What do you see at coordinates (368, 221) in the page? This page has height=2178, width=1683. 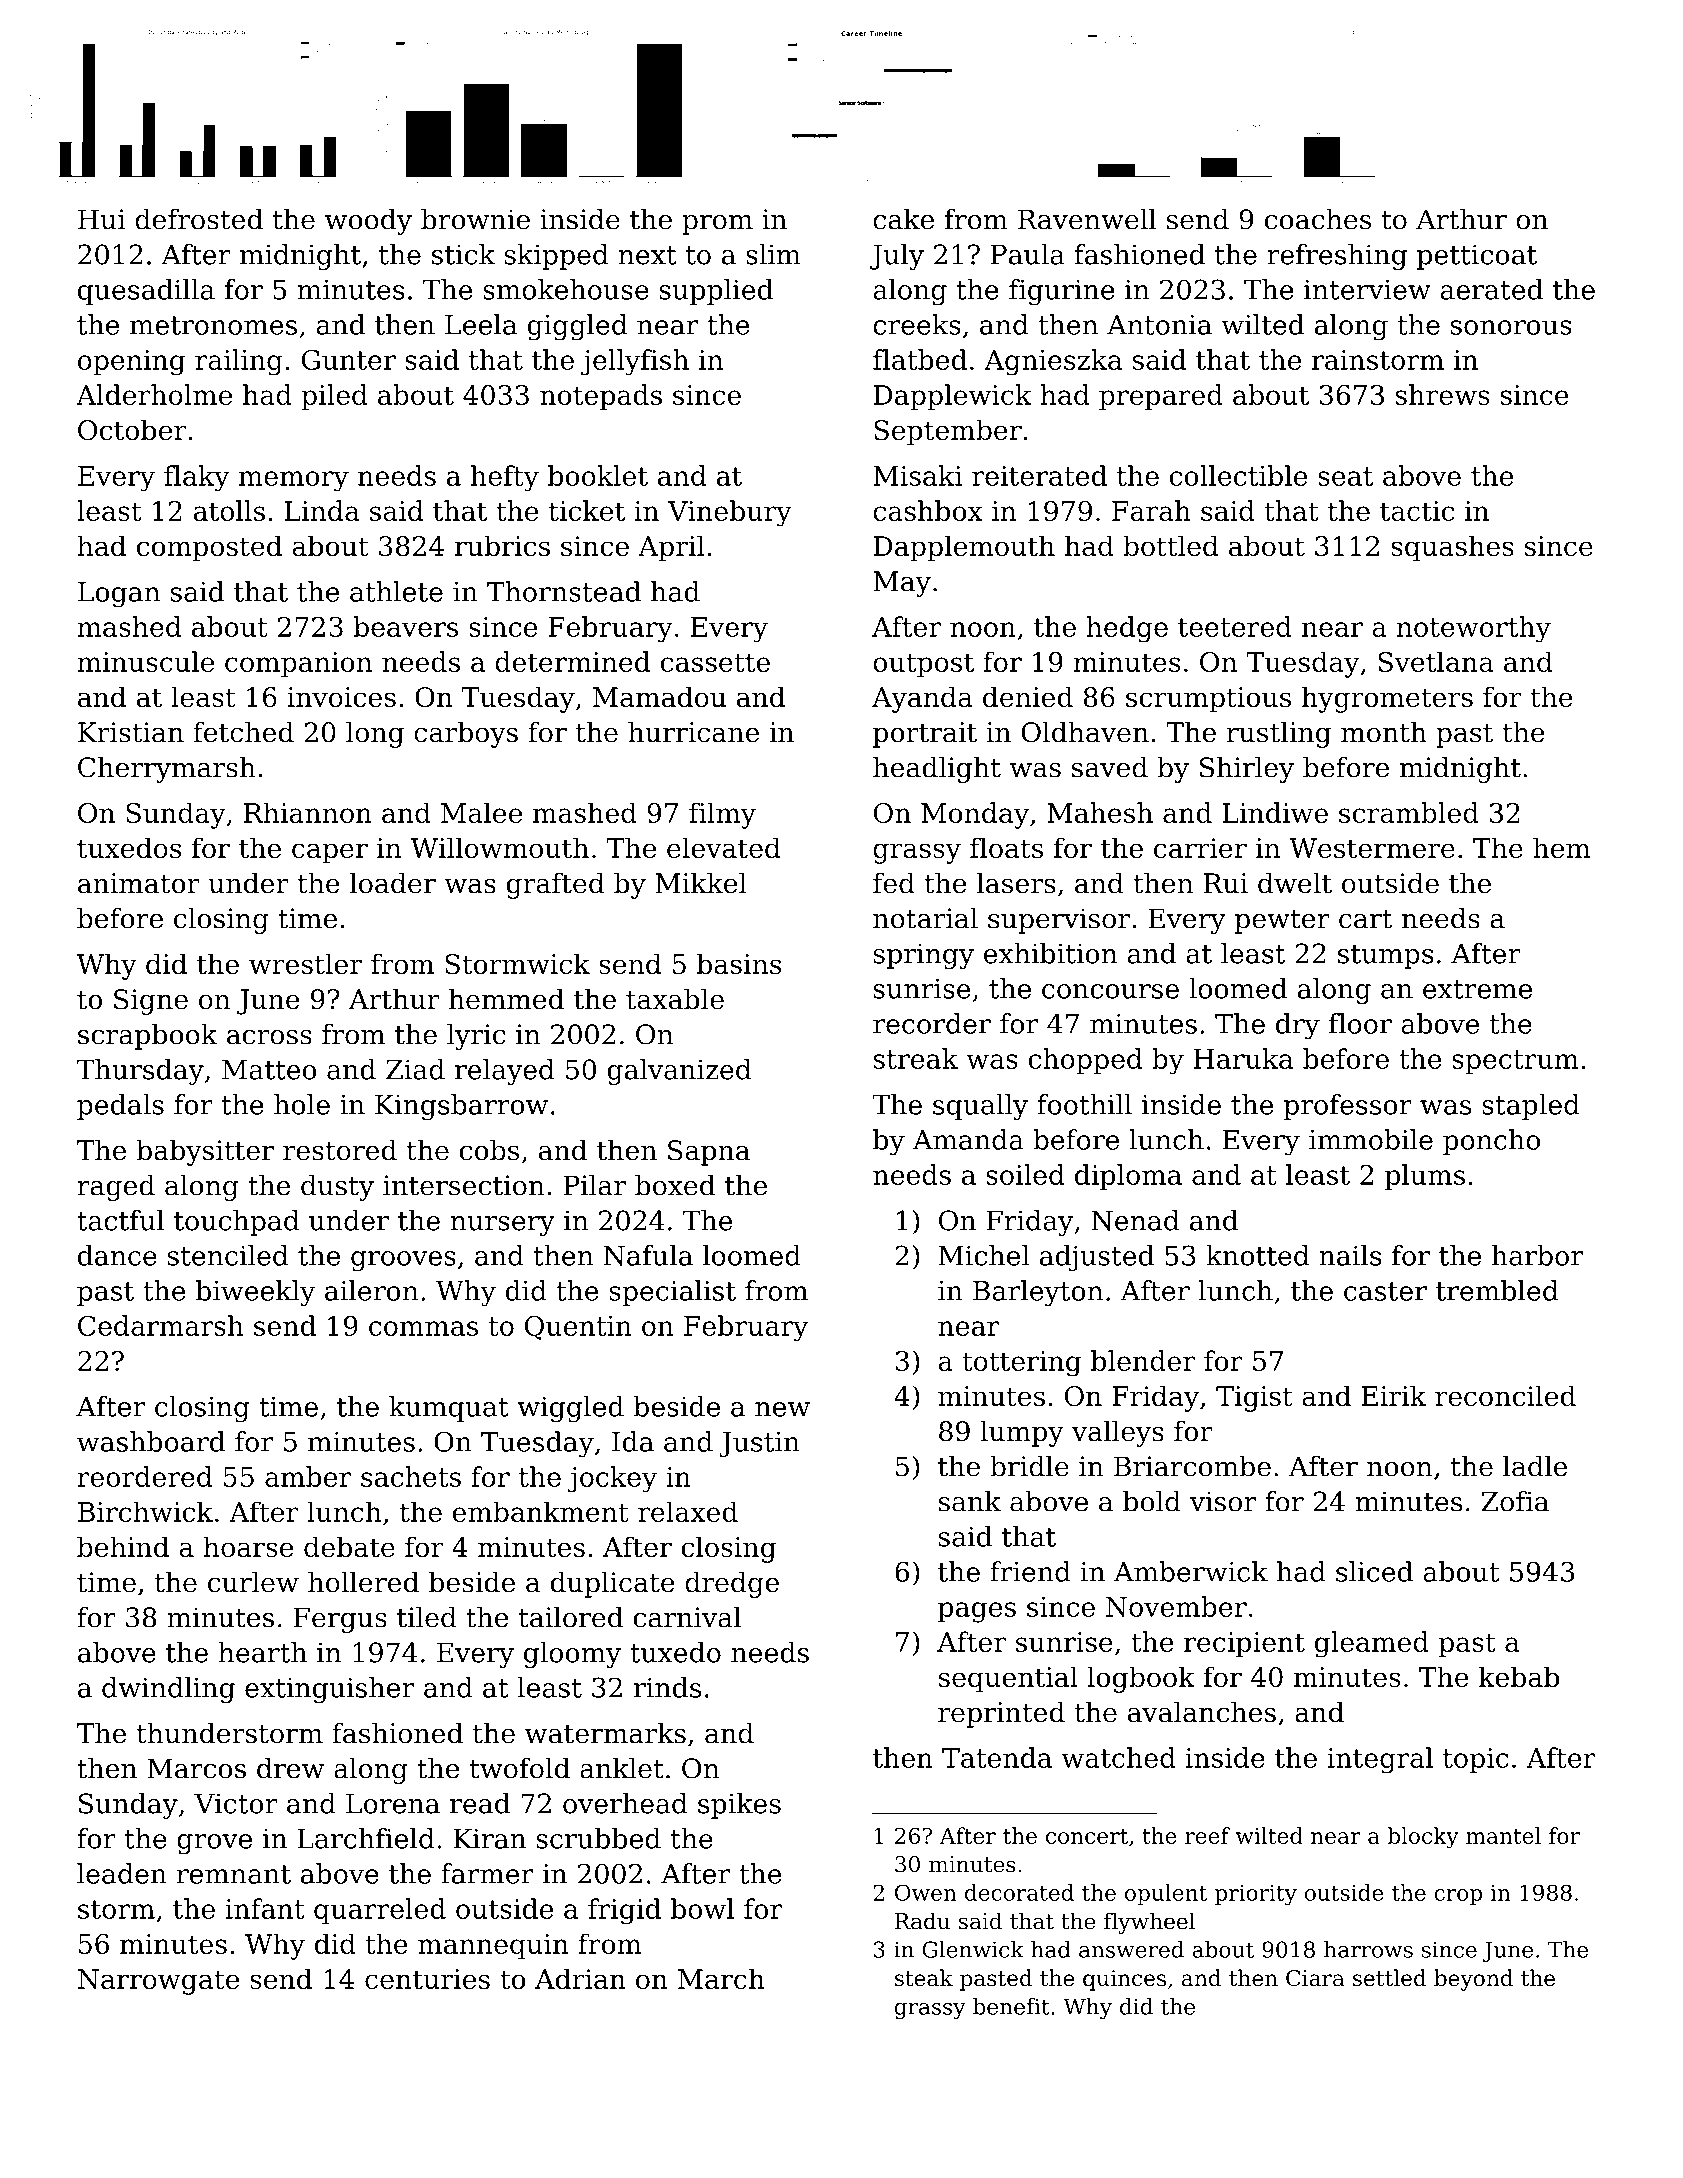 I see `woody` at bounding box center [368, 221].
